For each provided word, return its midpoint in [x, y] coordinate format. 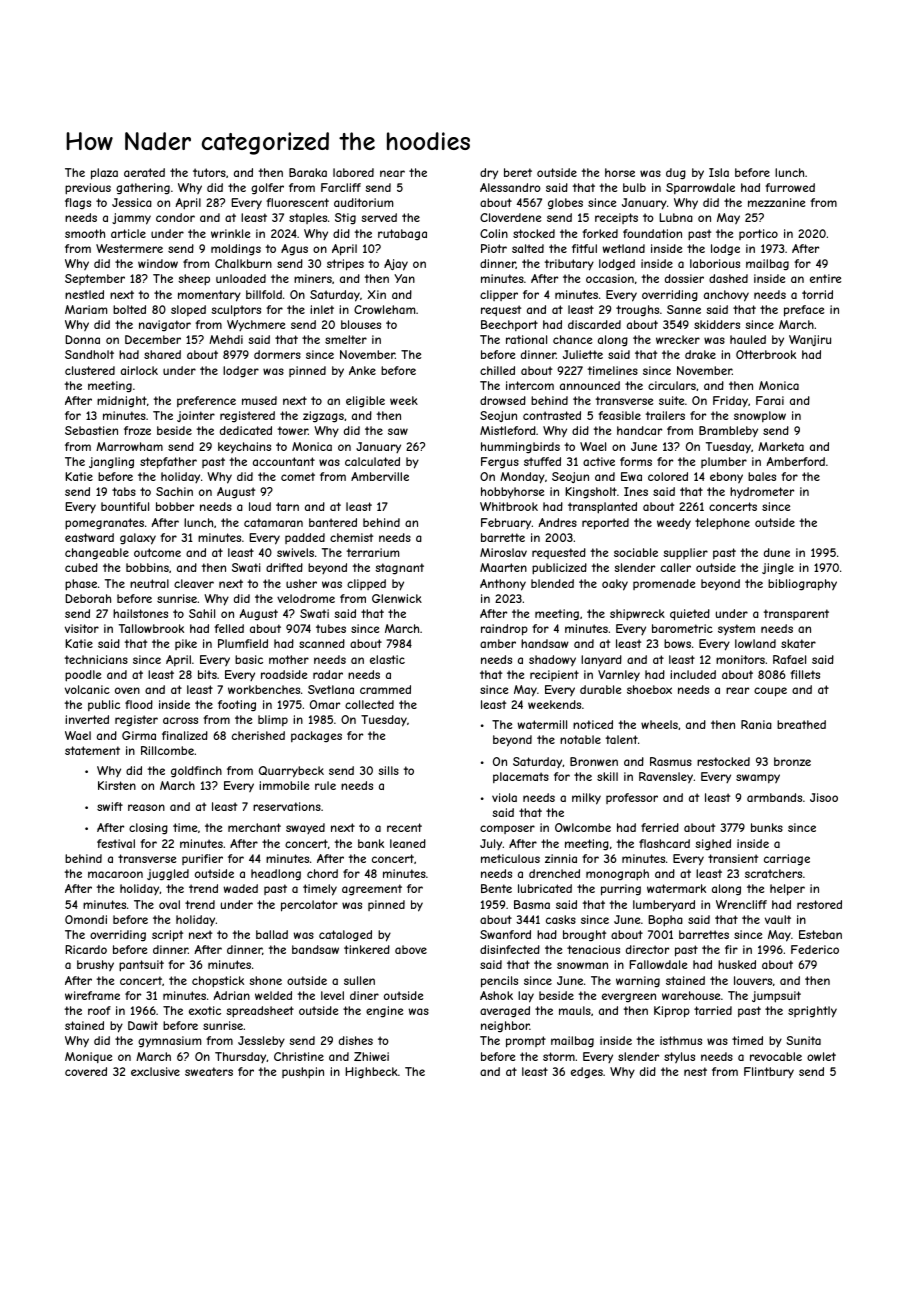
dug [676, 174]
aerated [144, 172]
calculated [372, 461]
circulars [672, 385]
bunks [767, 827]
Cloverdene [510, 217]
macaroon [115, 874]
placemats [521, 777]
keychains [244, 447]
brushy [95, 965]
